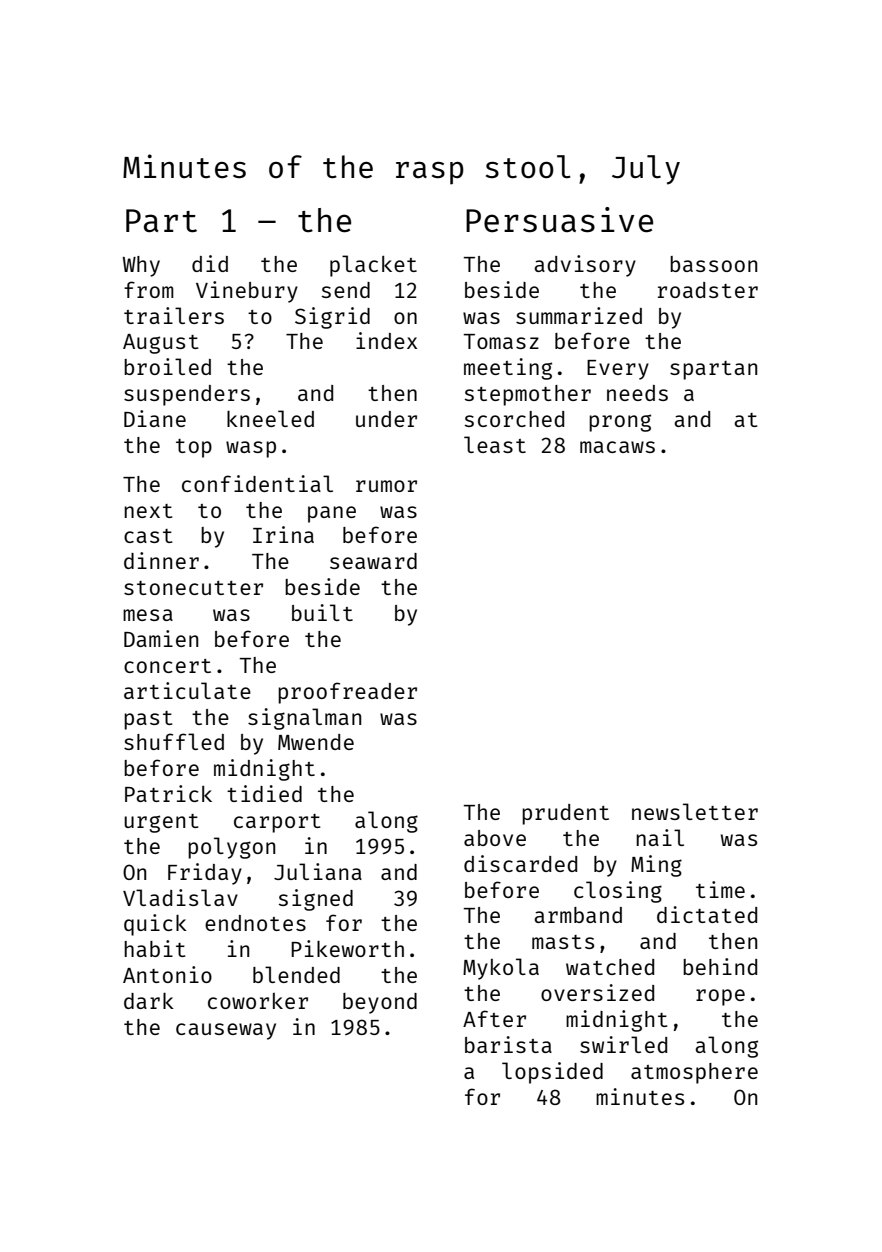 The image size is (882, 1252). What do you see at coordinates (193, 588) in the image?
I see `stonecutter` at bounding box center [193, 588].
